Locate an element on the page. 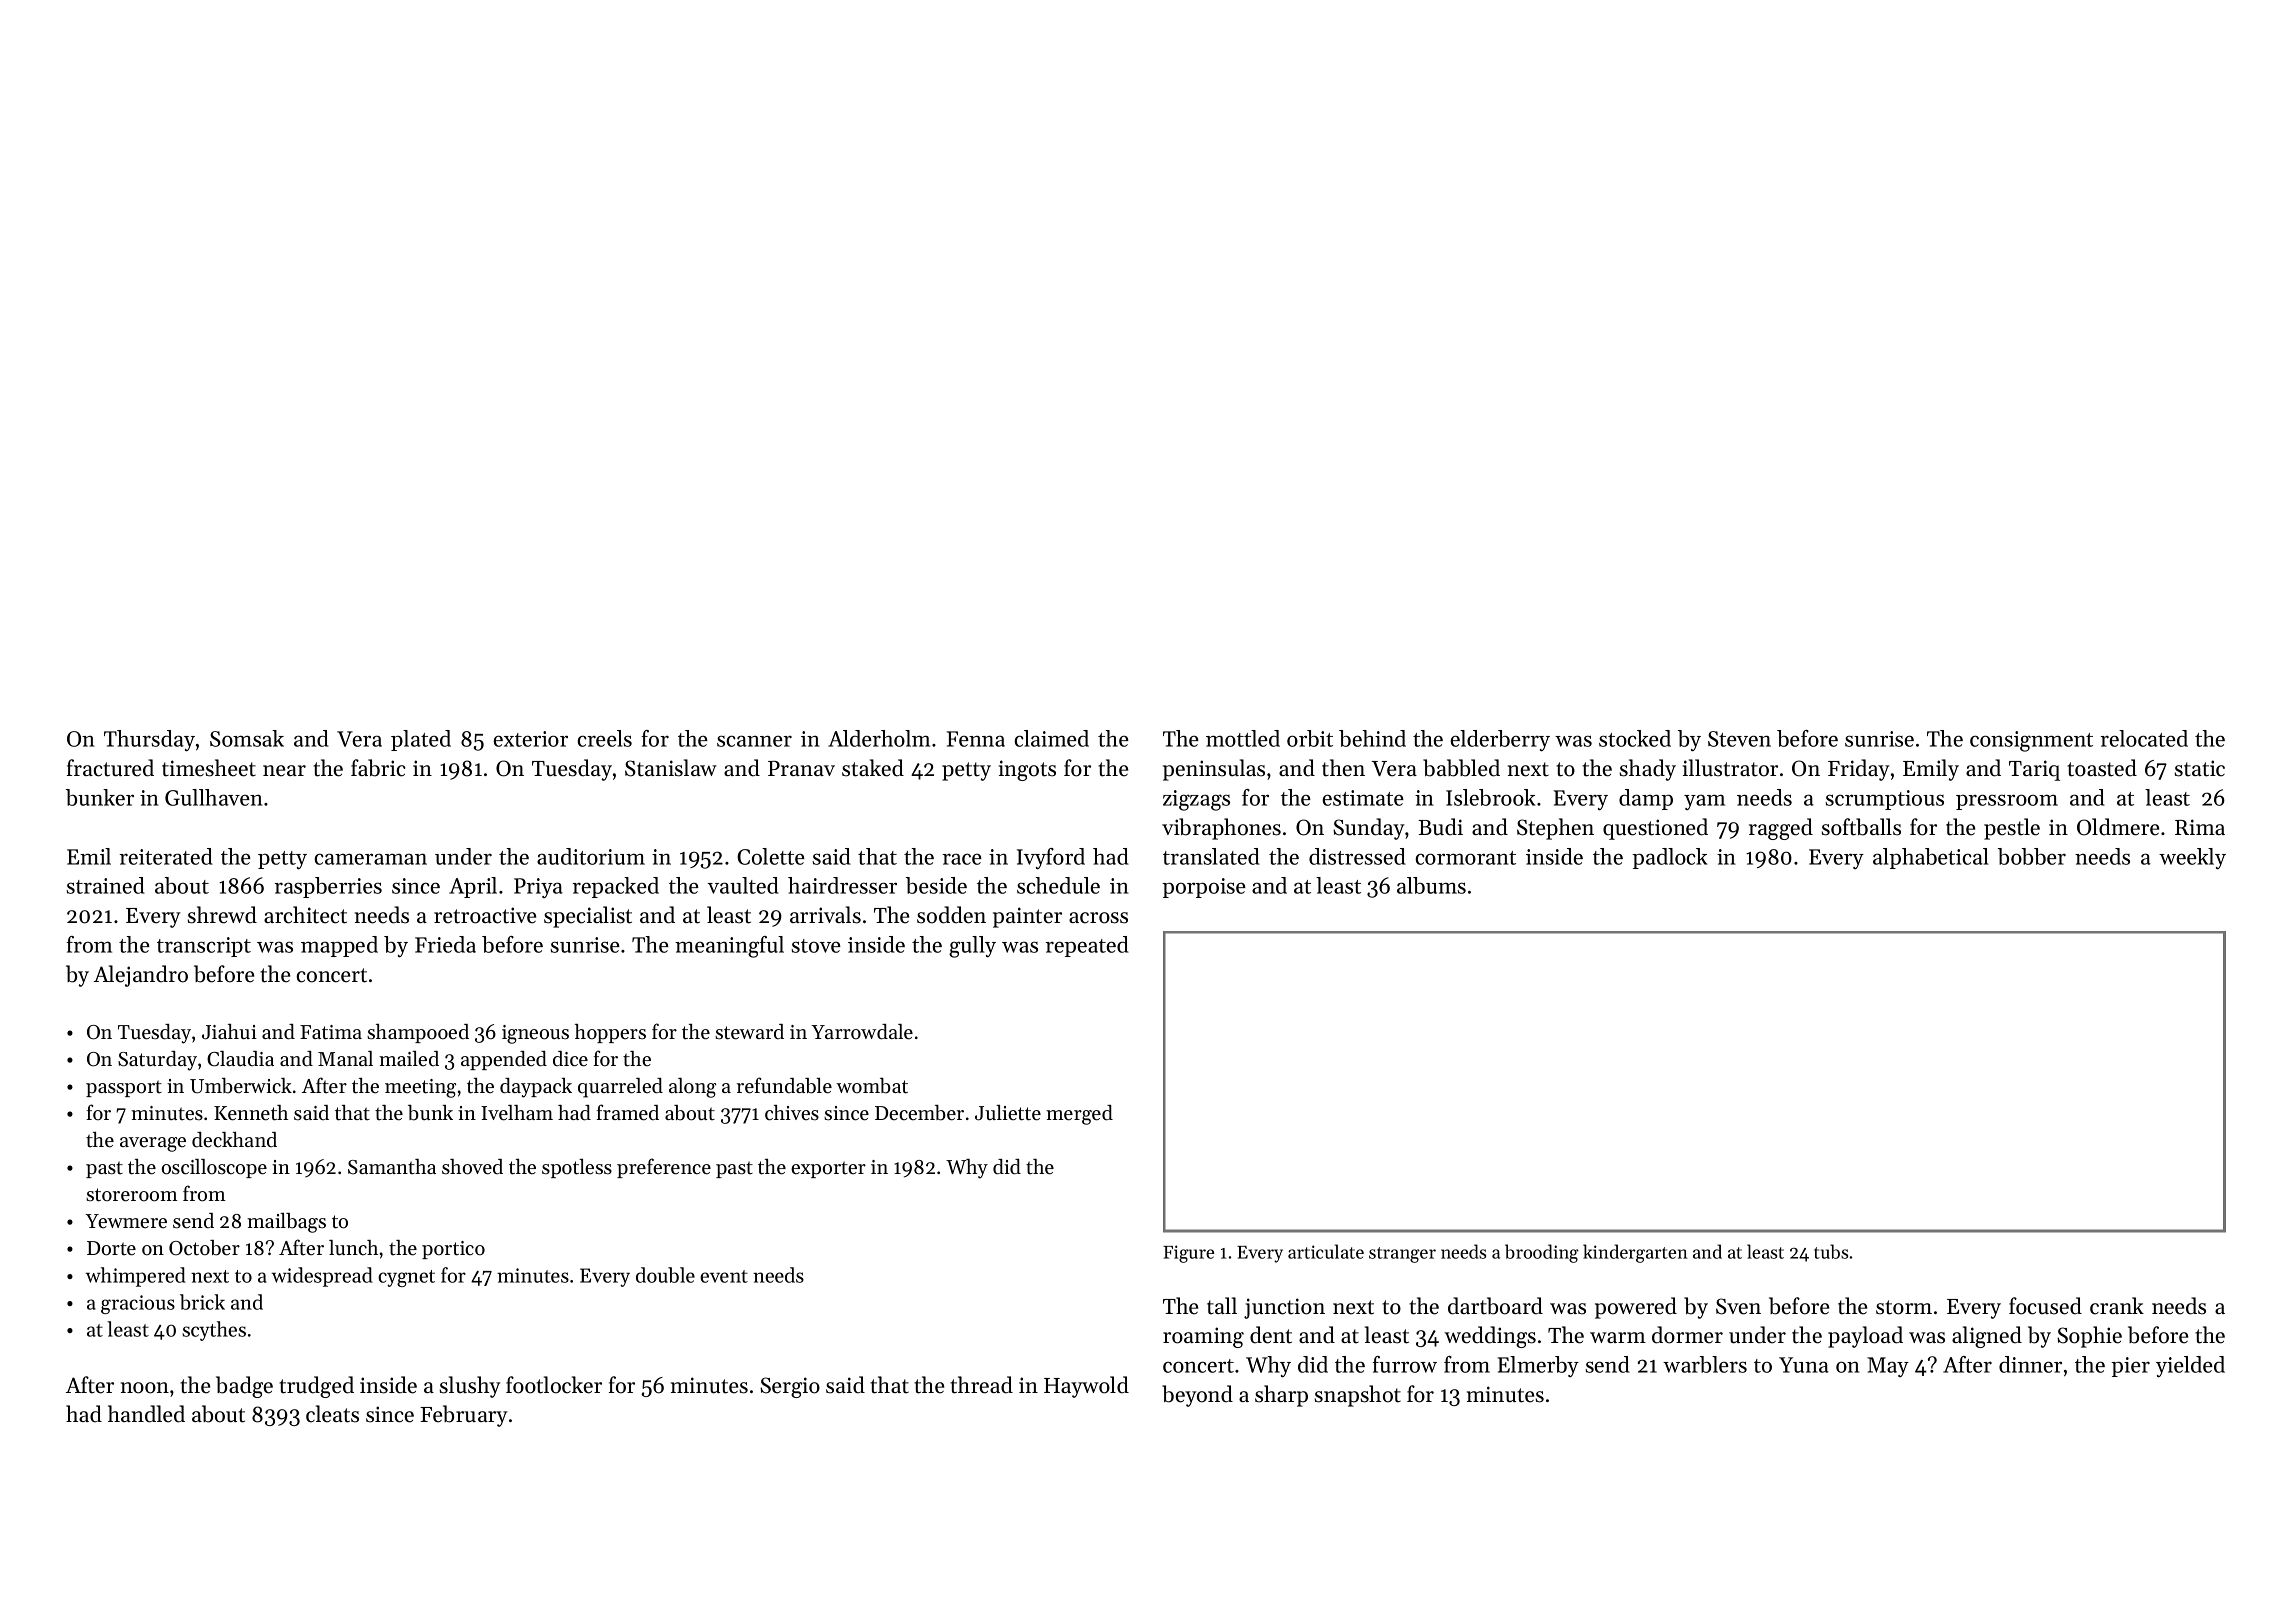 This document has width=2292, height=1620. softballs is located at coordinates (1861, 827).
